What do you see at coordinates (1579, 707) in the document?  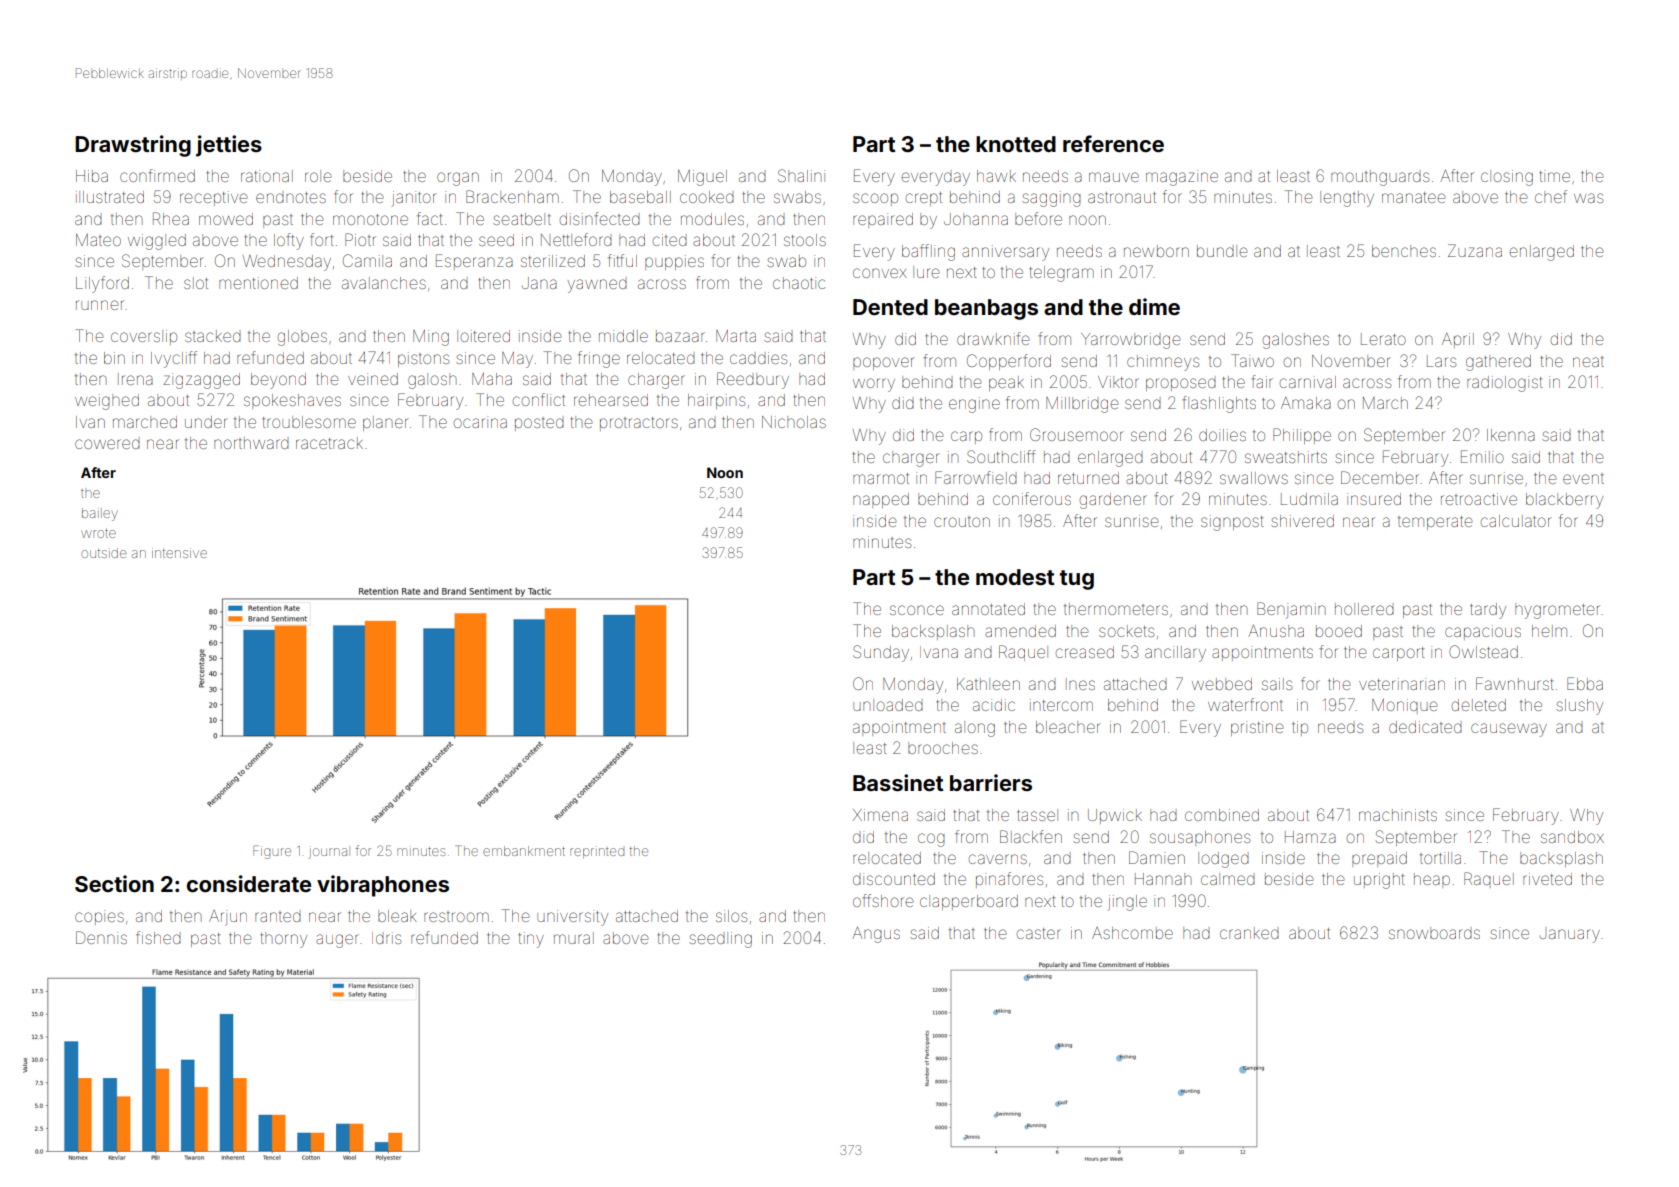 I see `slushy` at bounding box center [1579, 707].
